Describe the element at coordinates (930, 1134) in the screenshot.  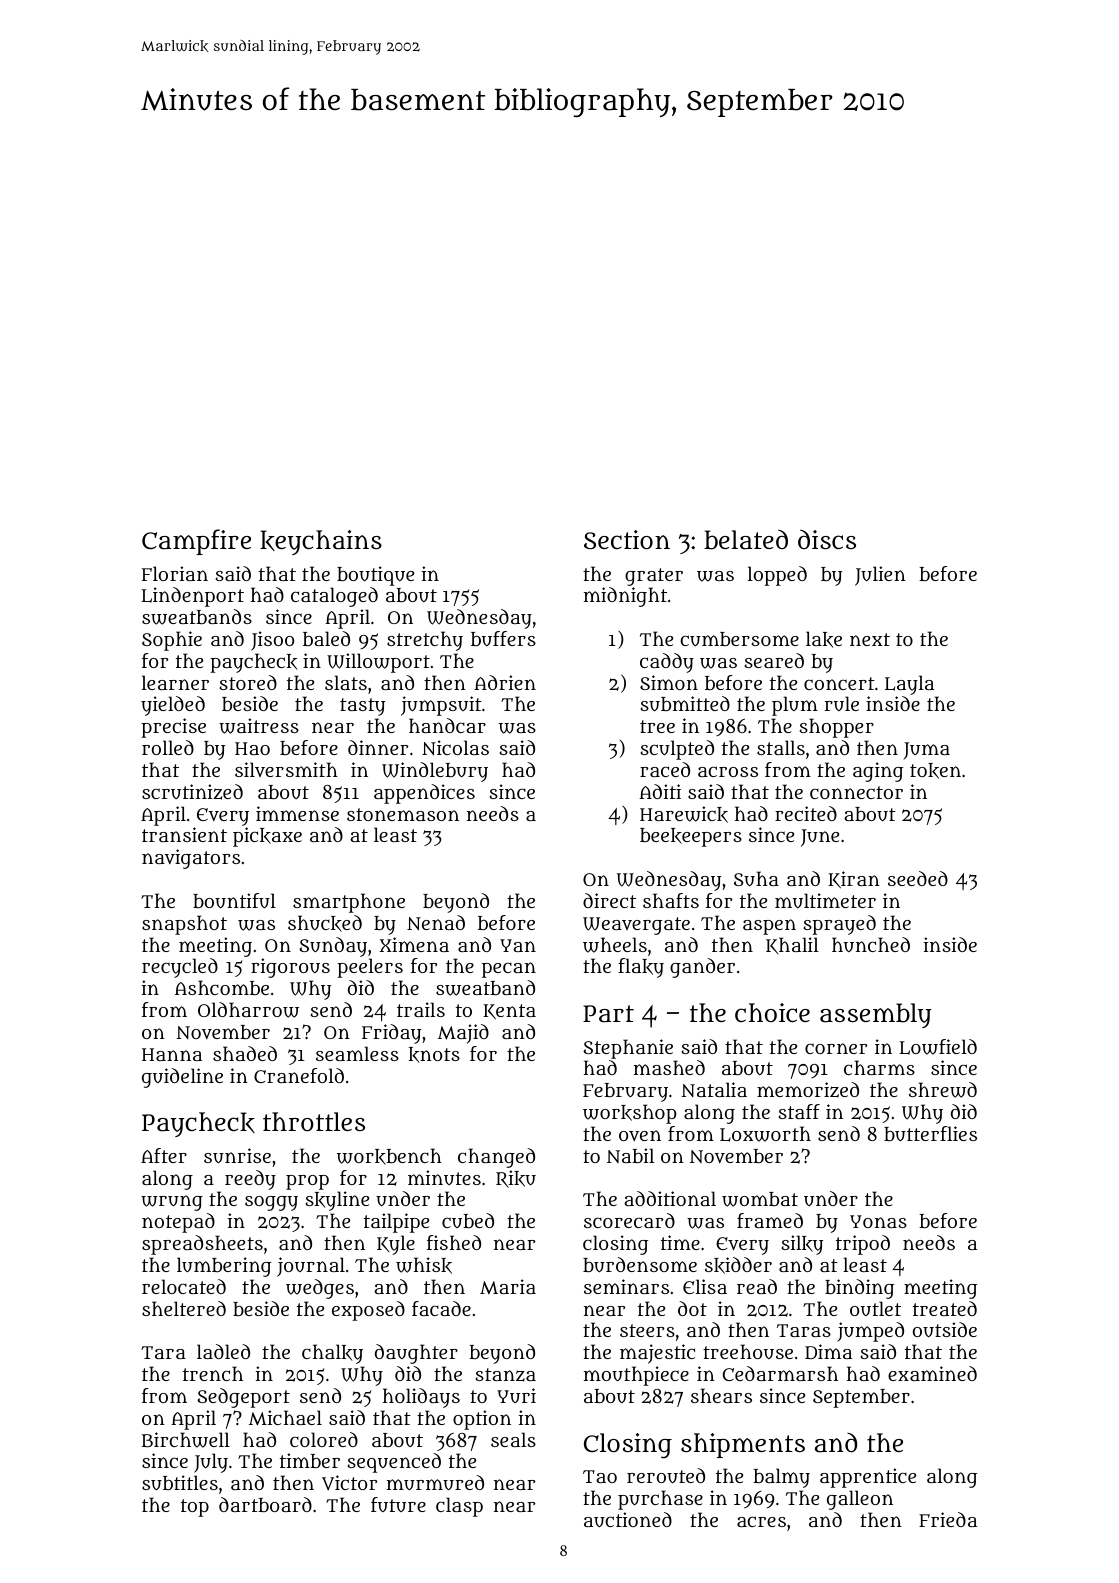
I see `butterflies` at that location.
